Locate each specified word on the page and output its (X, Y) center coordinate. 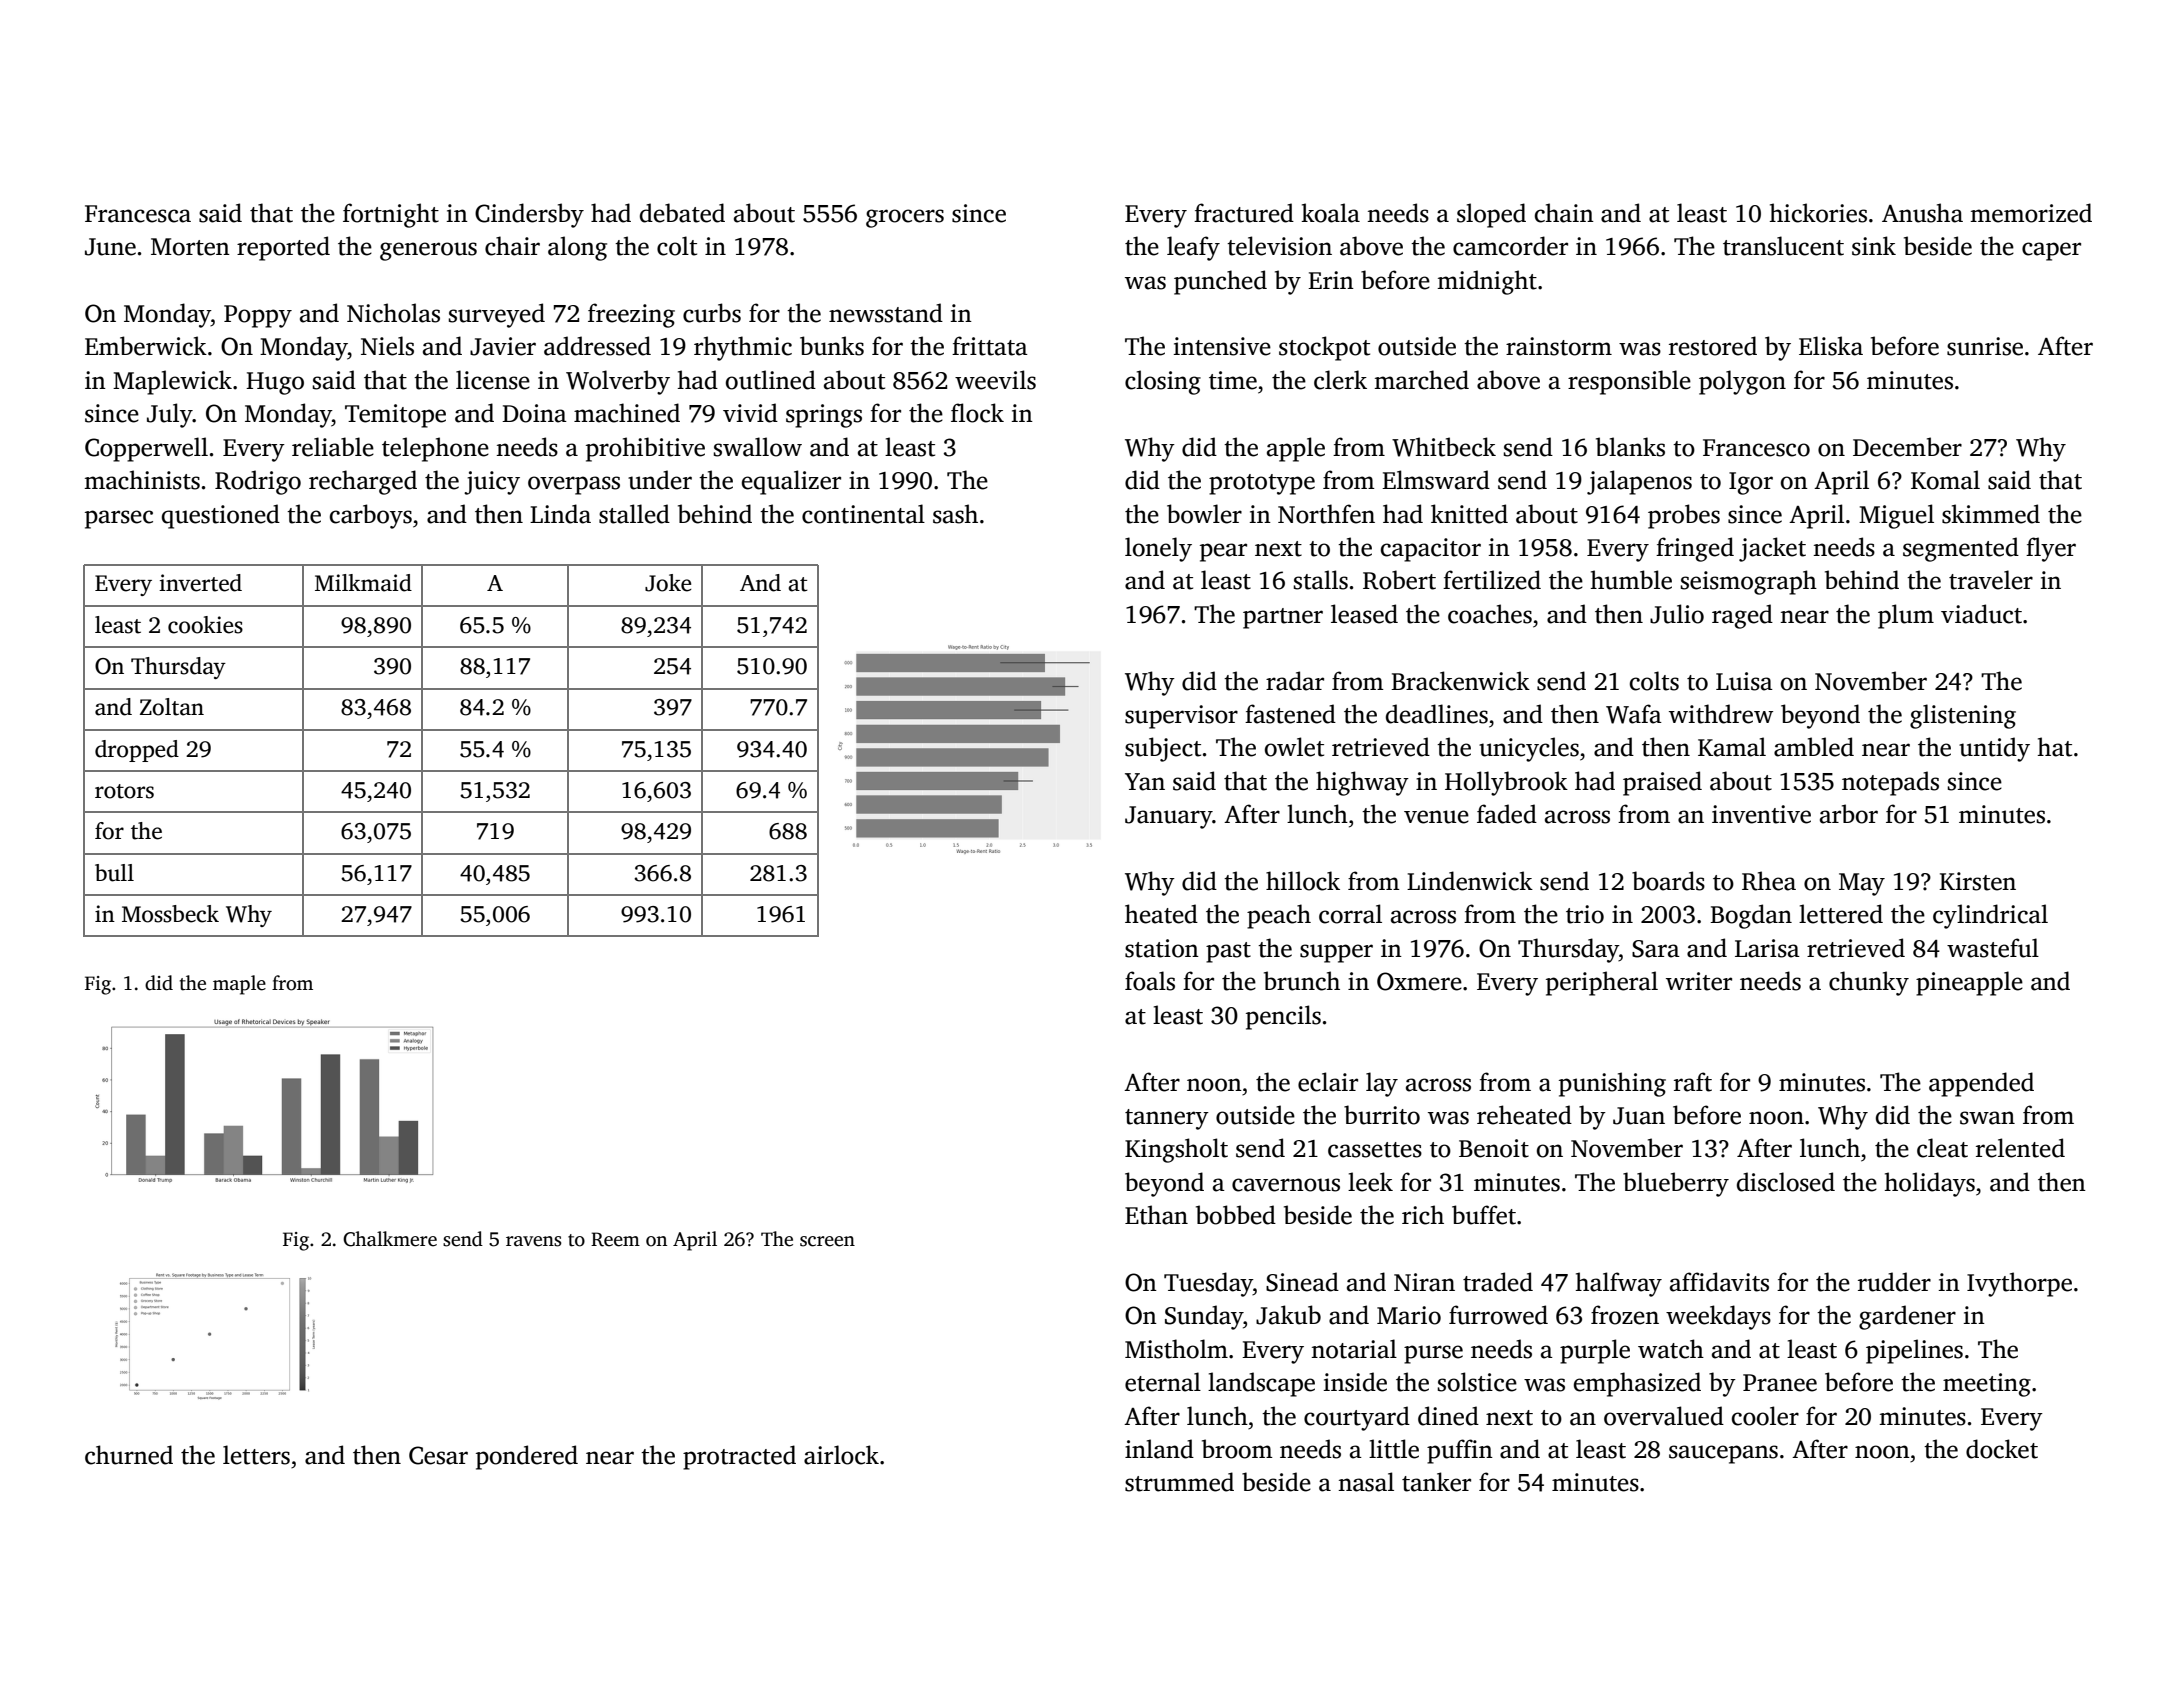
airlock (841, 1455)
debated (682, 213)
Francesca (138, 214)
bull (114, 873)
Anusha (1922, 213)
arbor (1849, 814)
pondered (527, 1457)
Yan (1145, 782)
